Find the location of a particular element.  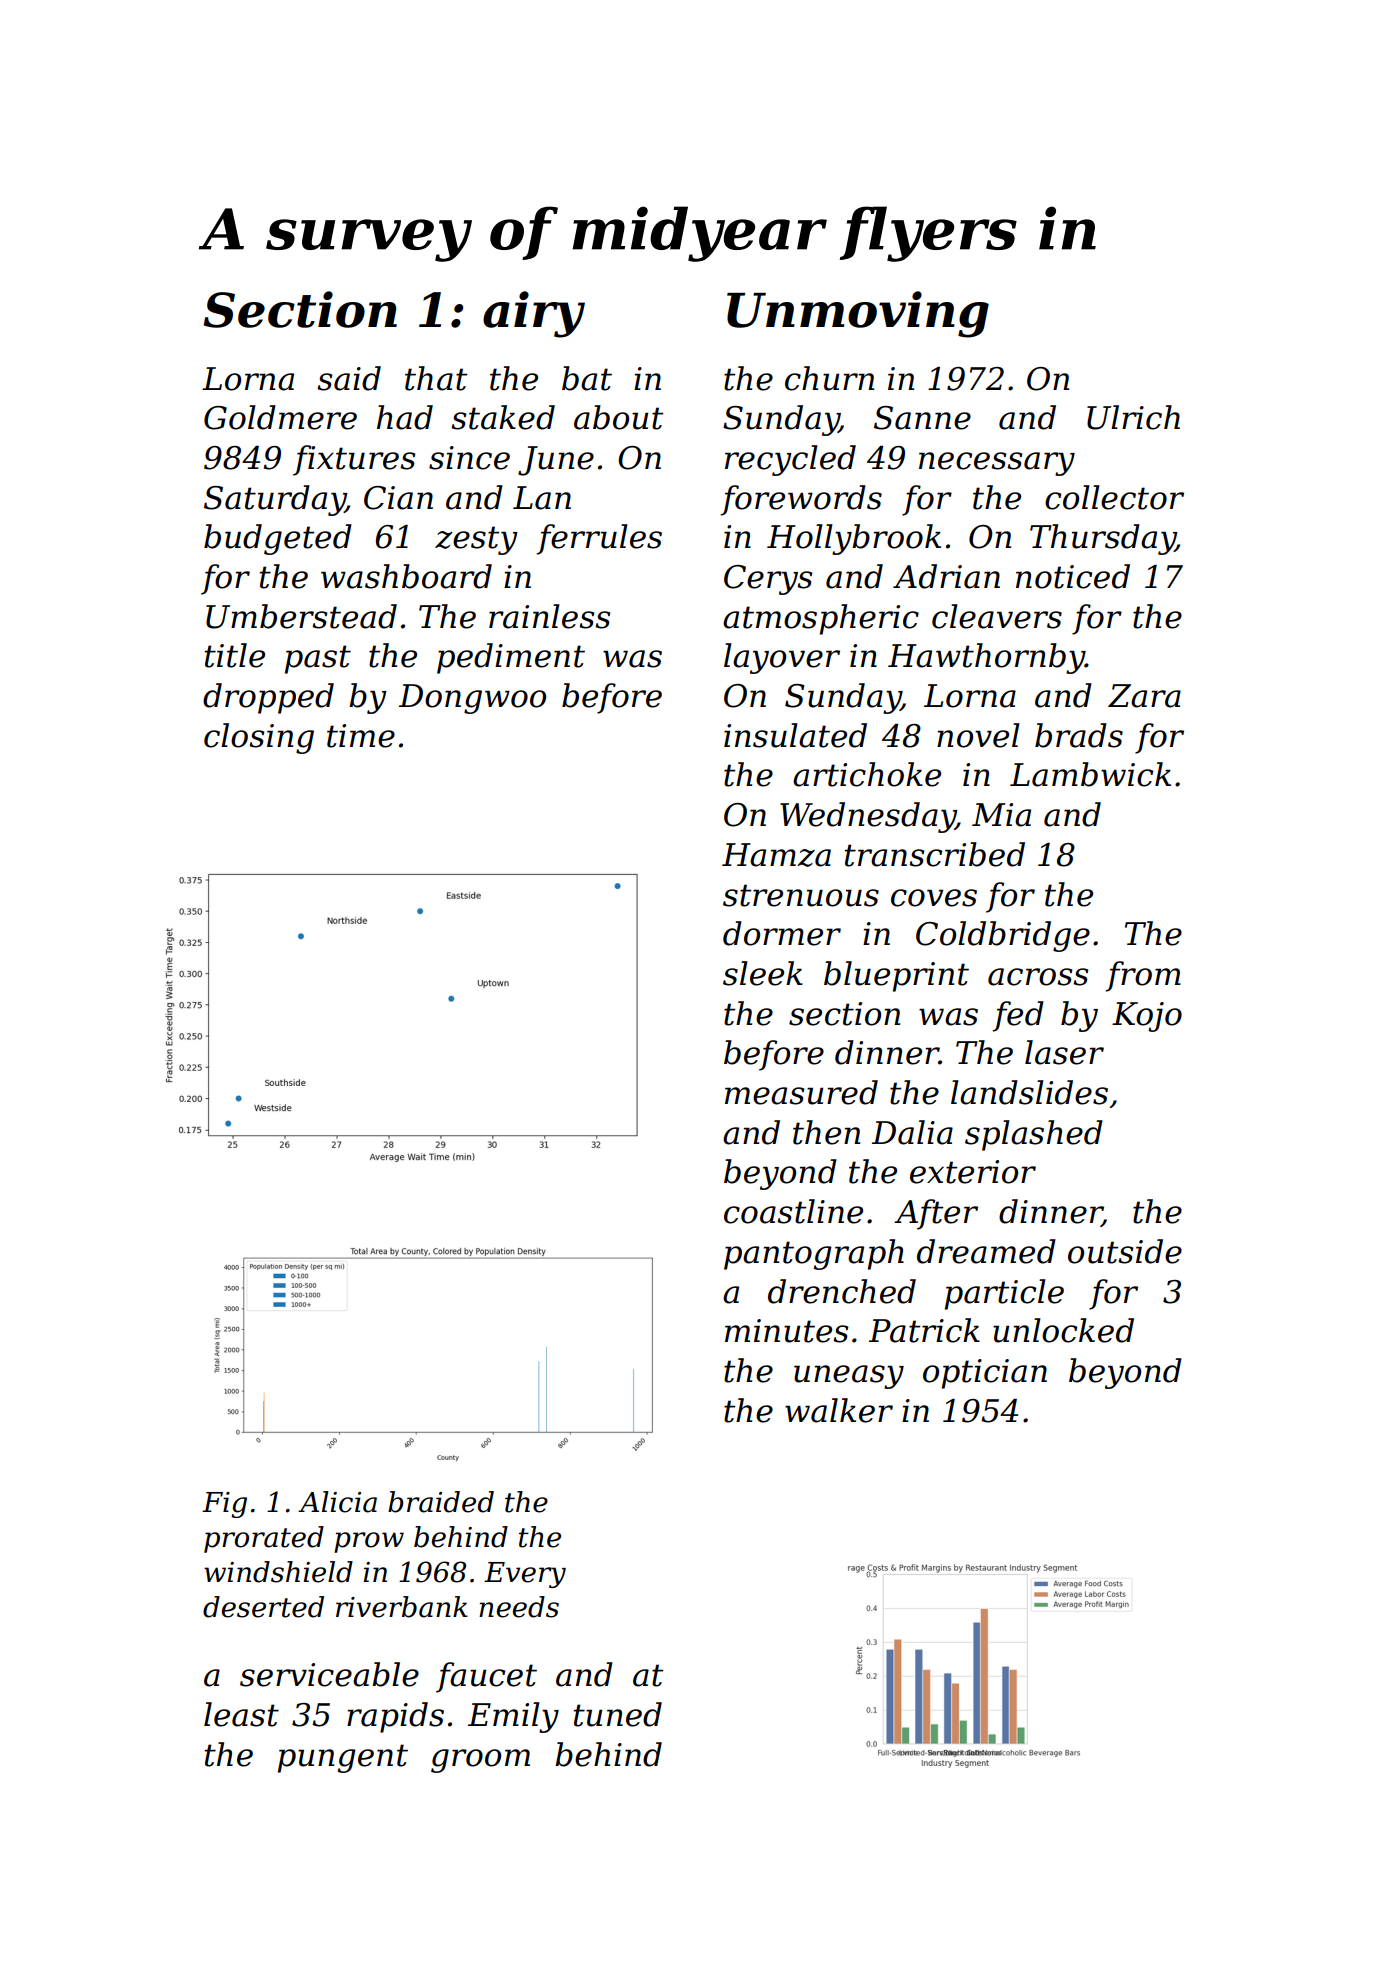

sleek is located at coordinates (763, 973).
